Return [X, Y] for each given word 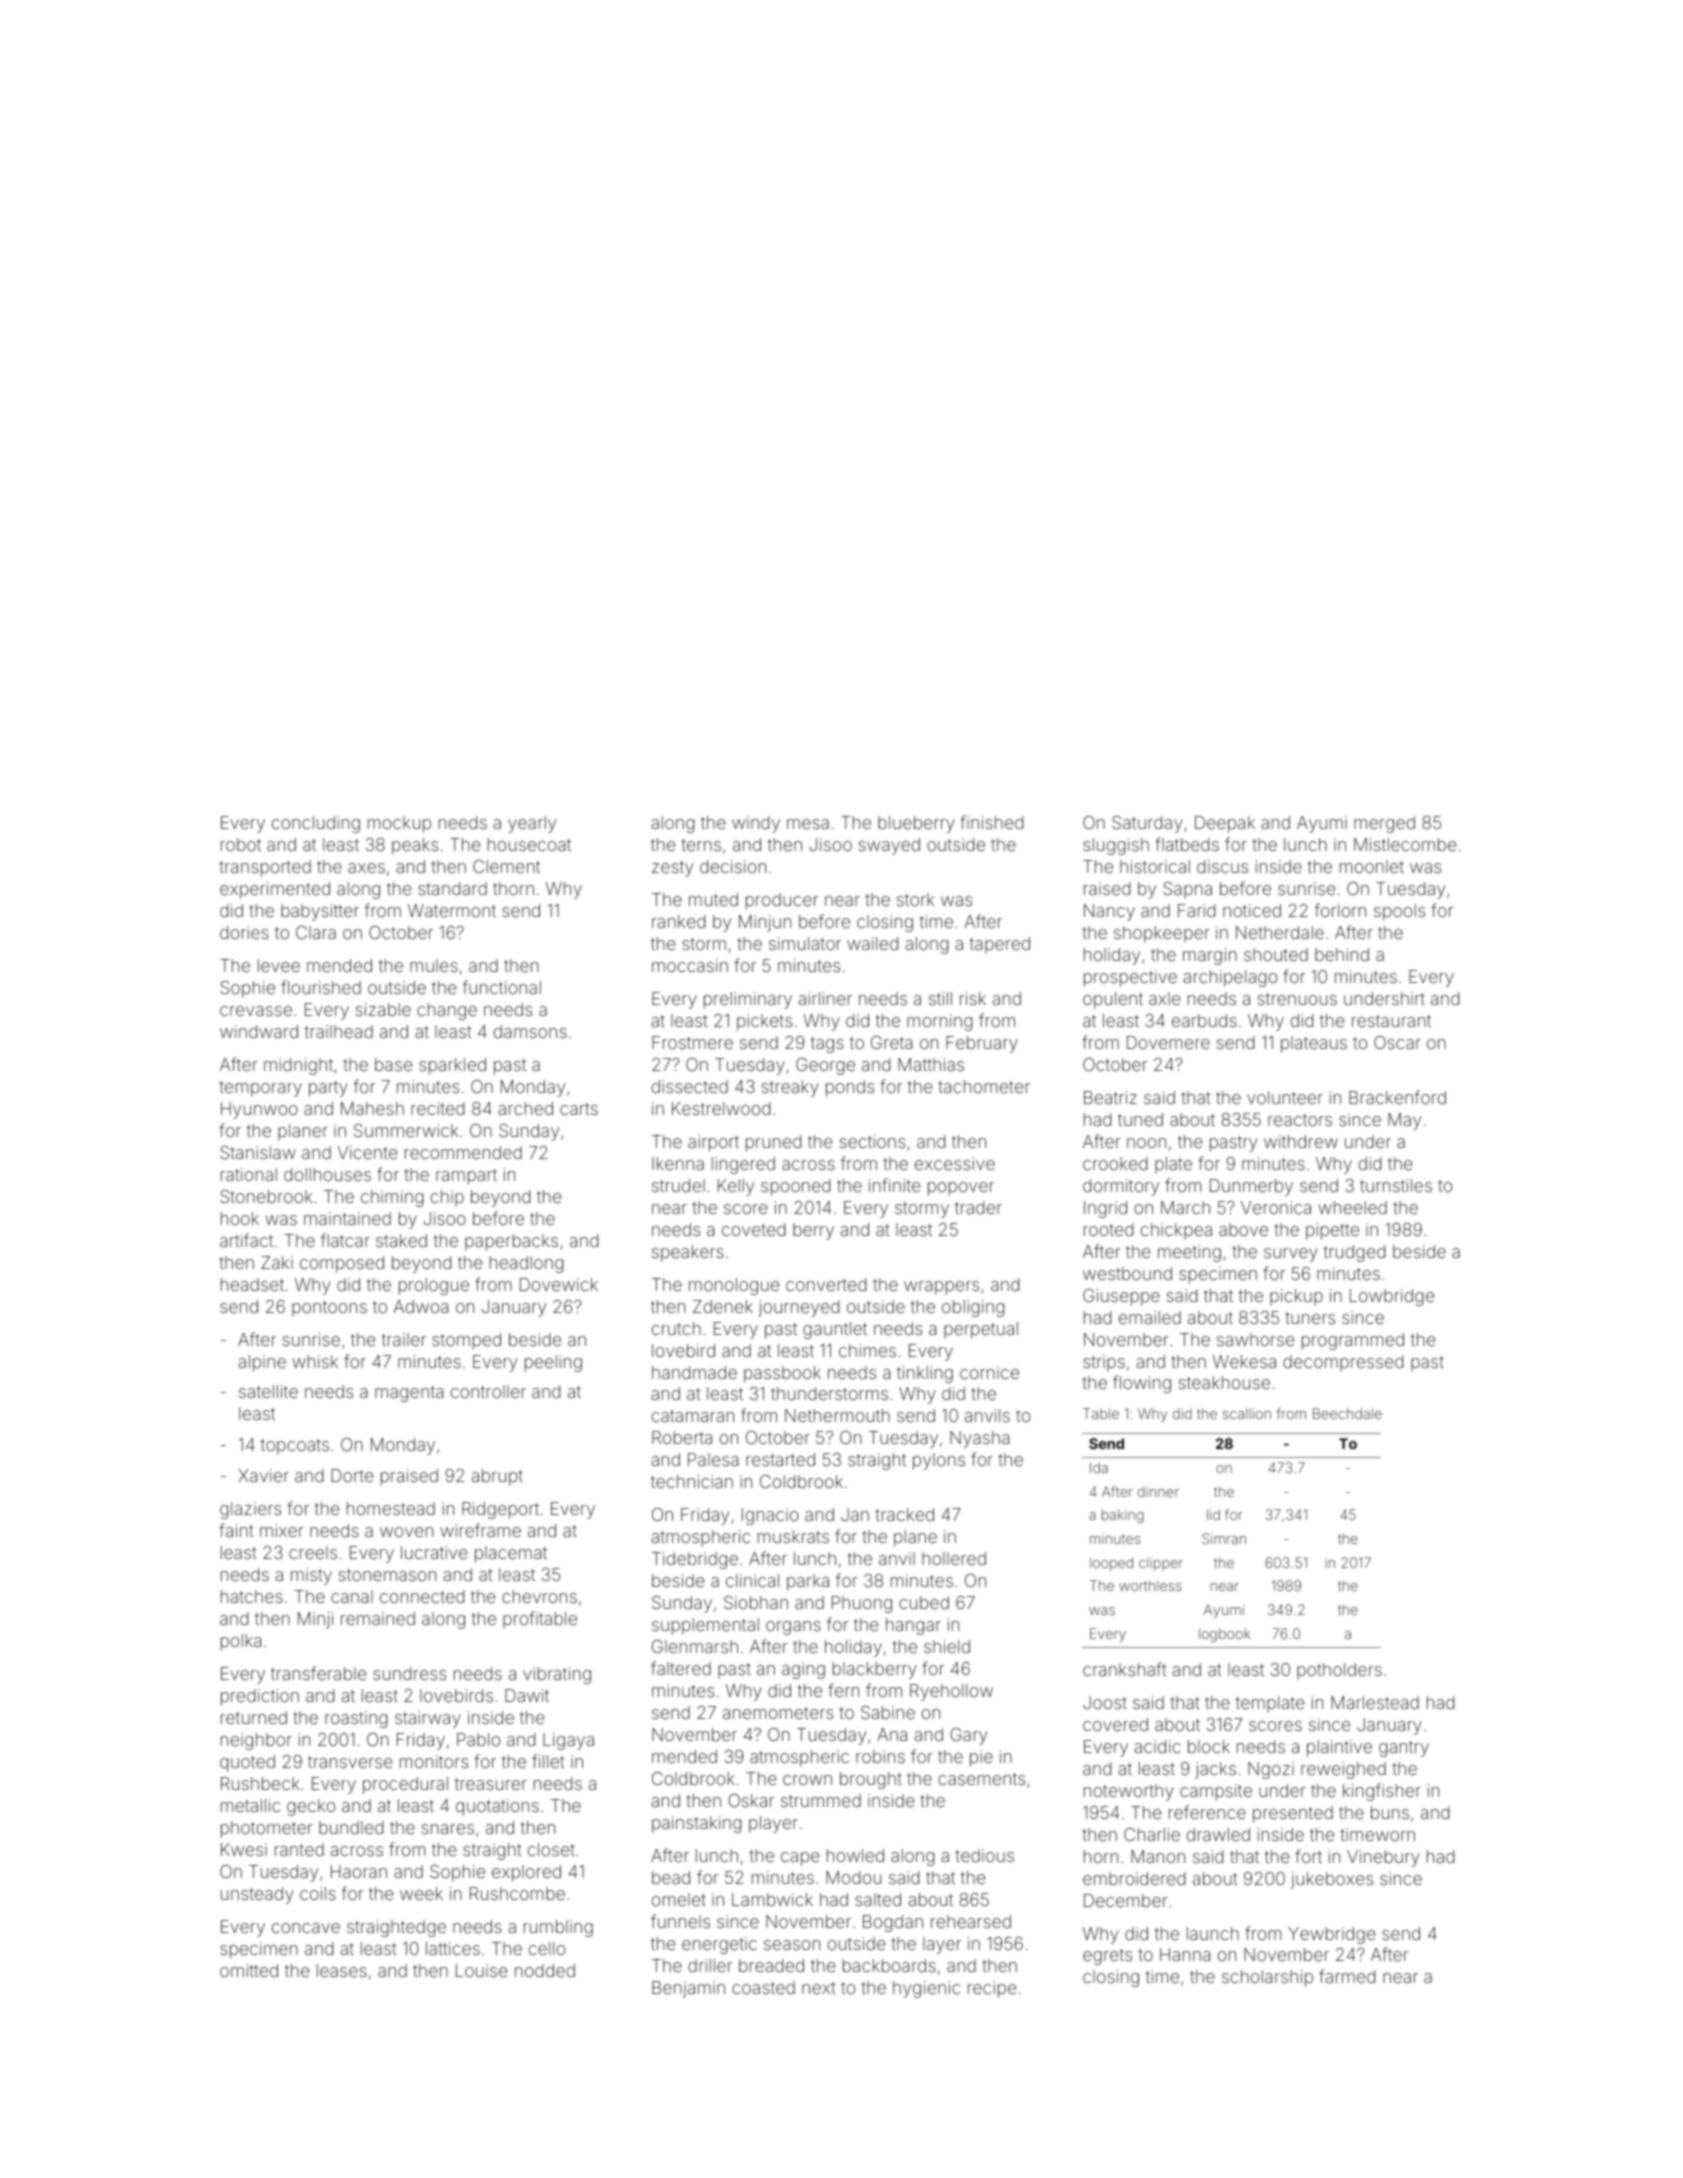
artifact [246, 1240]
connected [422, 1596]
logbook [1224, 1635]
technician [692, 1481]
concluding [316, 824]
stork [915, 899]
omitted [249, 1970]
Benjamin [688, 1989]
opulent [1113, 1000]
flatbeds [1187, 844]
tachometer [984, 1086]
